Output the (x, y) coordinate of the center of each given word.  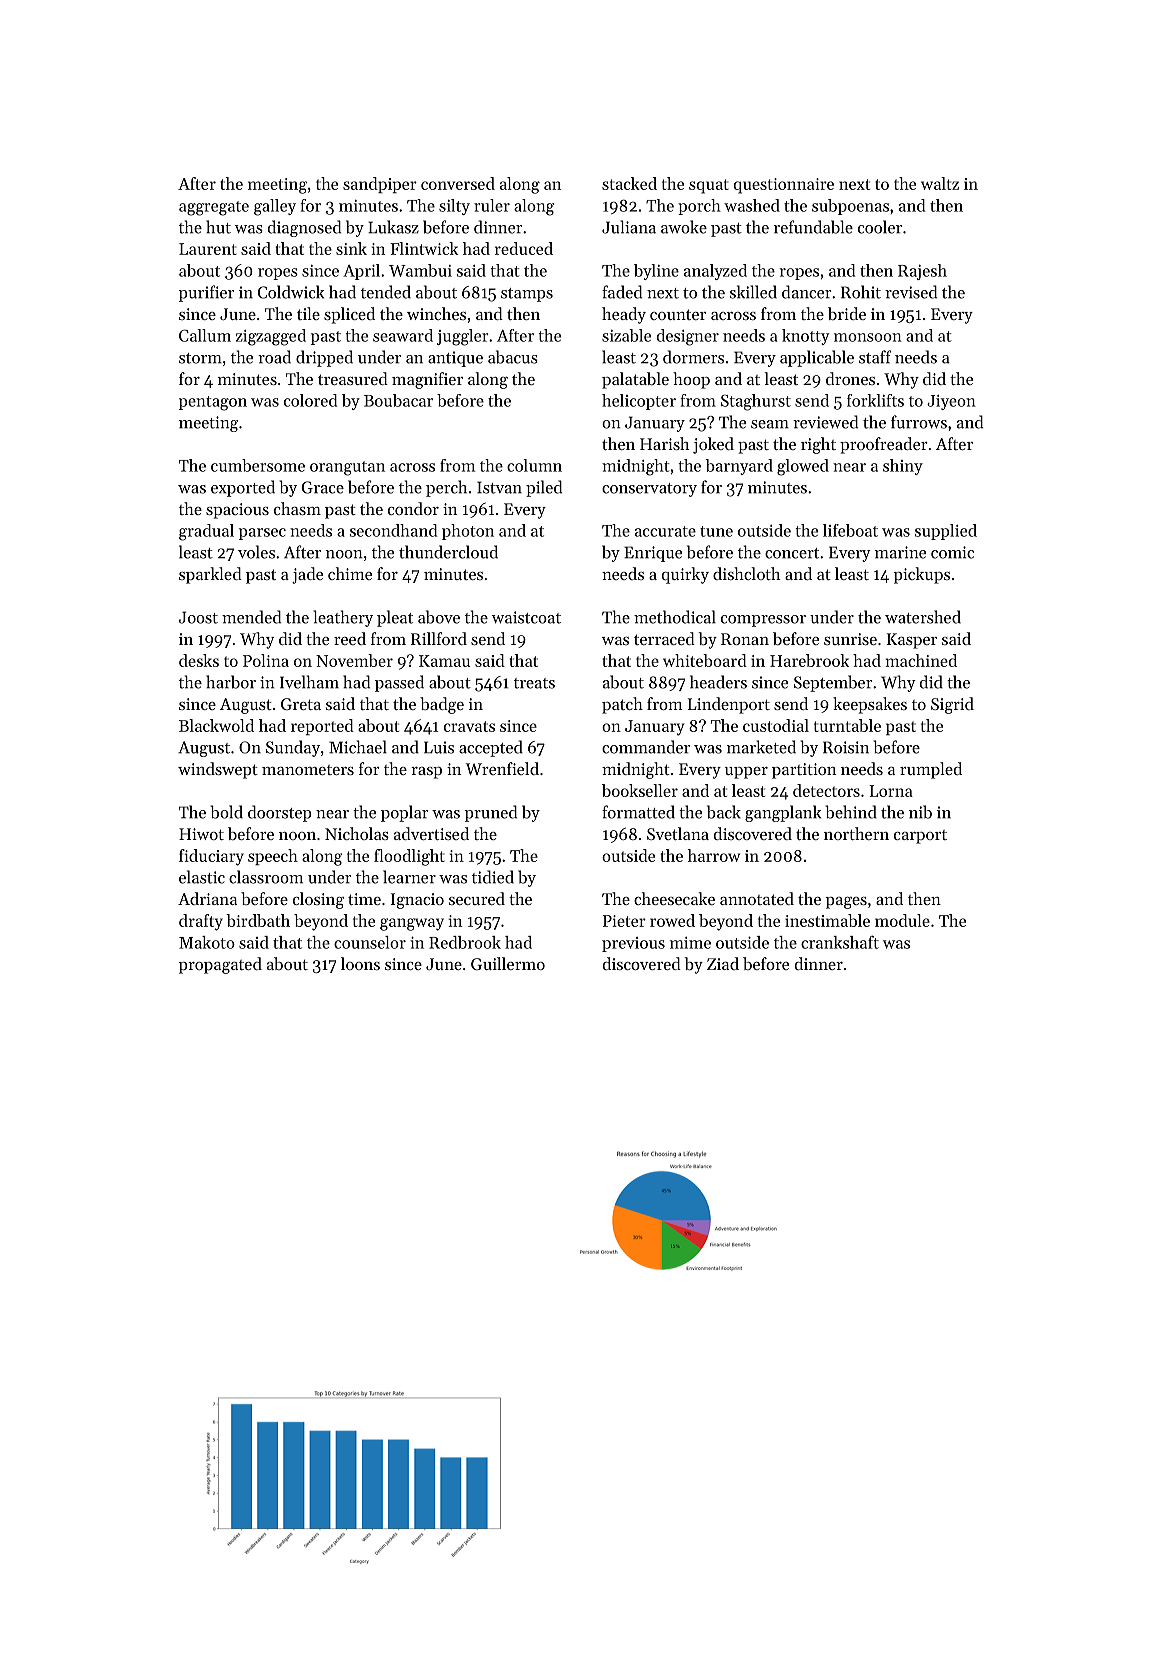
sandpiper (380, 185)
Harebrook (809, 660)
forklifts (875, 400)
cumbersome (258, 465)
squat (709, 186)
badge (442, 705)
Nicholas (357, 833)
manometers (308, 770)
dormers (693, 357)
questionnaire (784, 186)
